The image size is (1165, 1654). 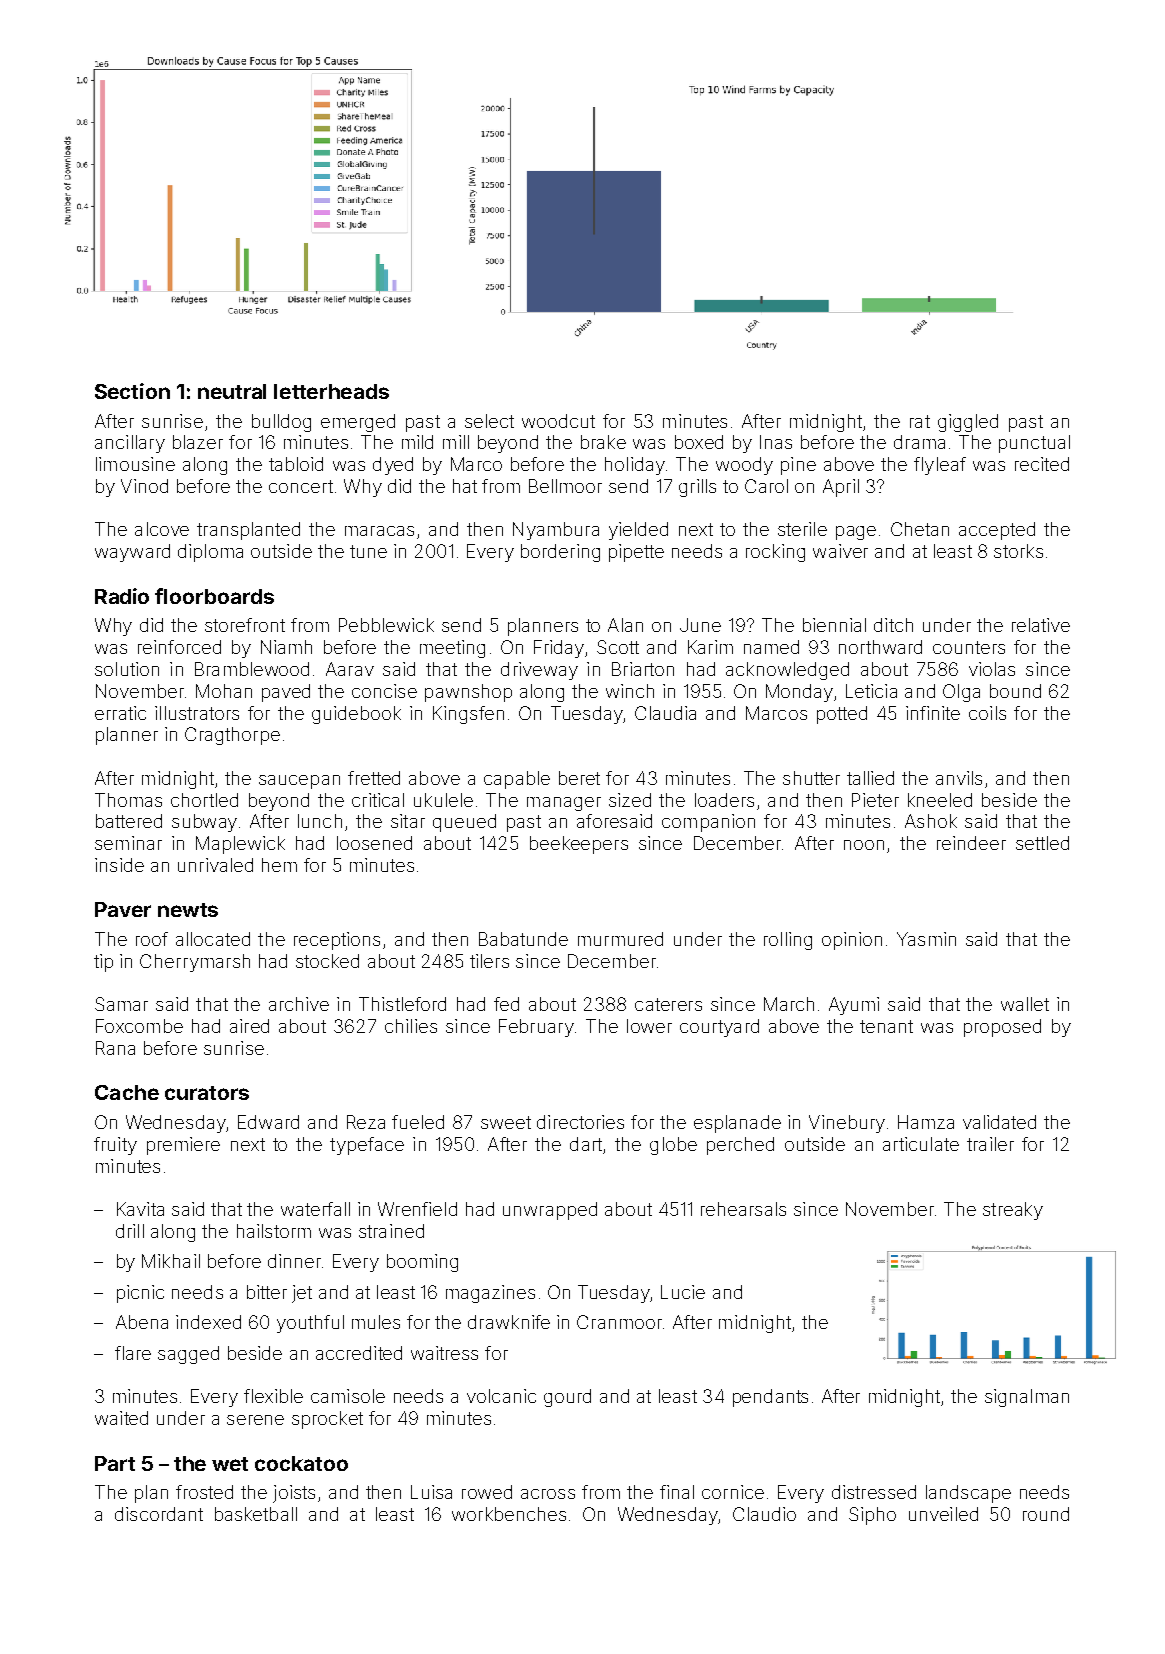 What do you see at coordinates (649, 1026) in the screenshot?
I see `lower` at bounding box center [649, 1026].
